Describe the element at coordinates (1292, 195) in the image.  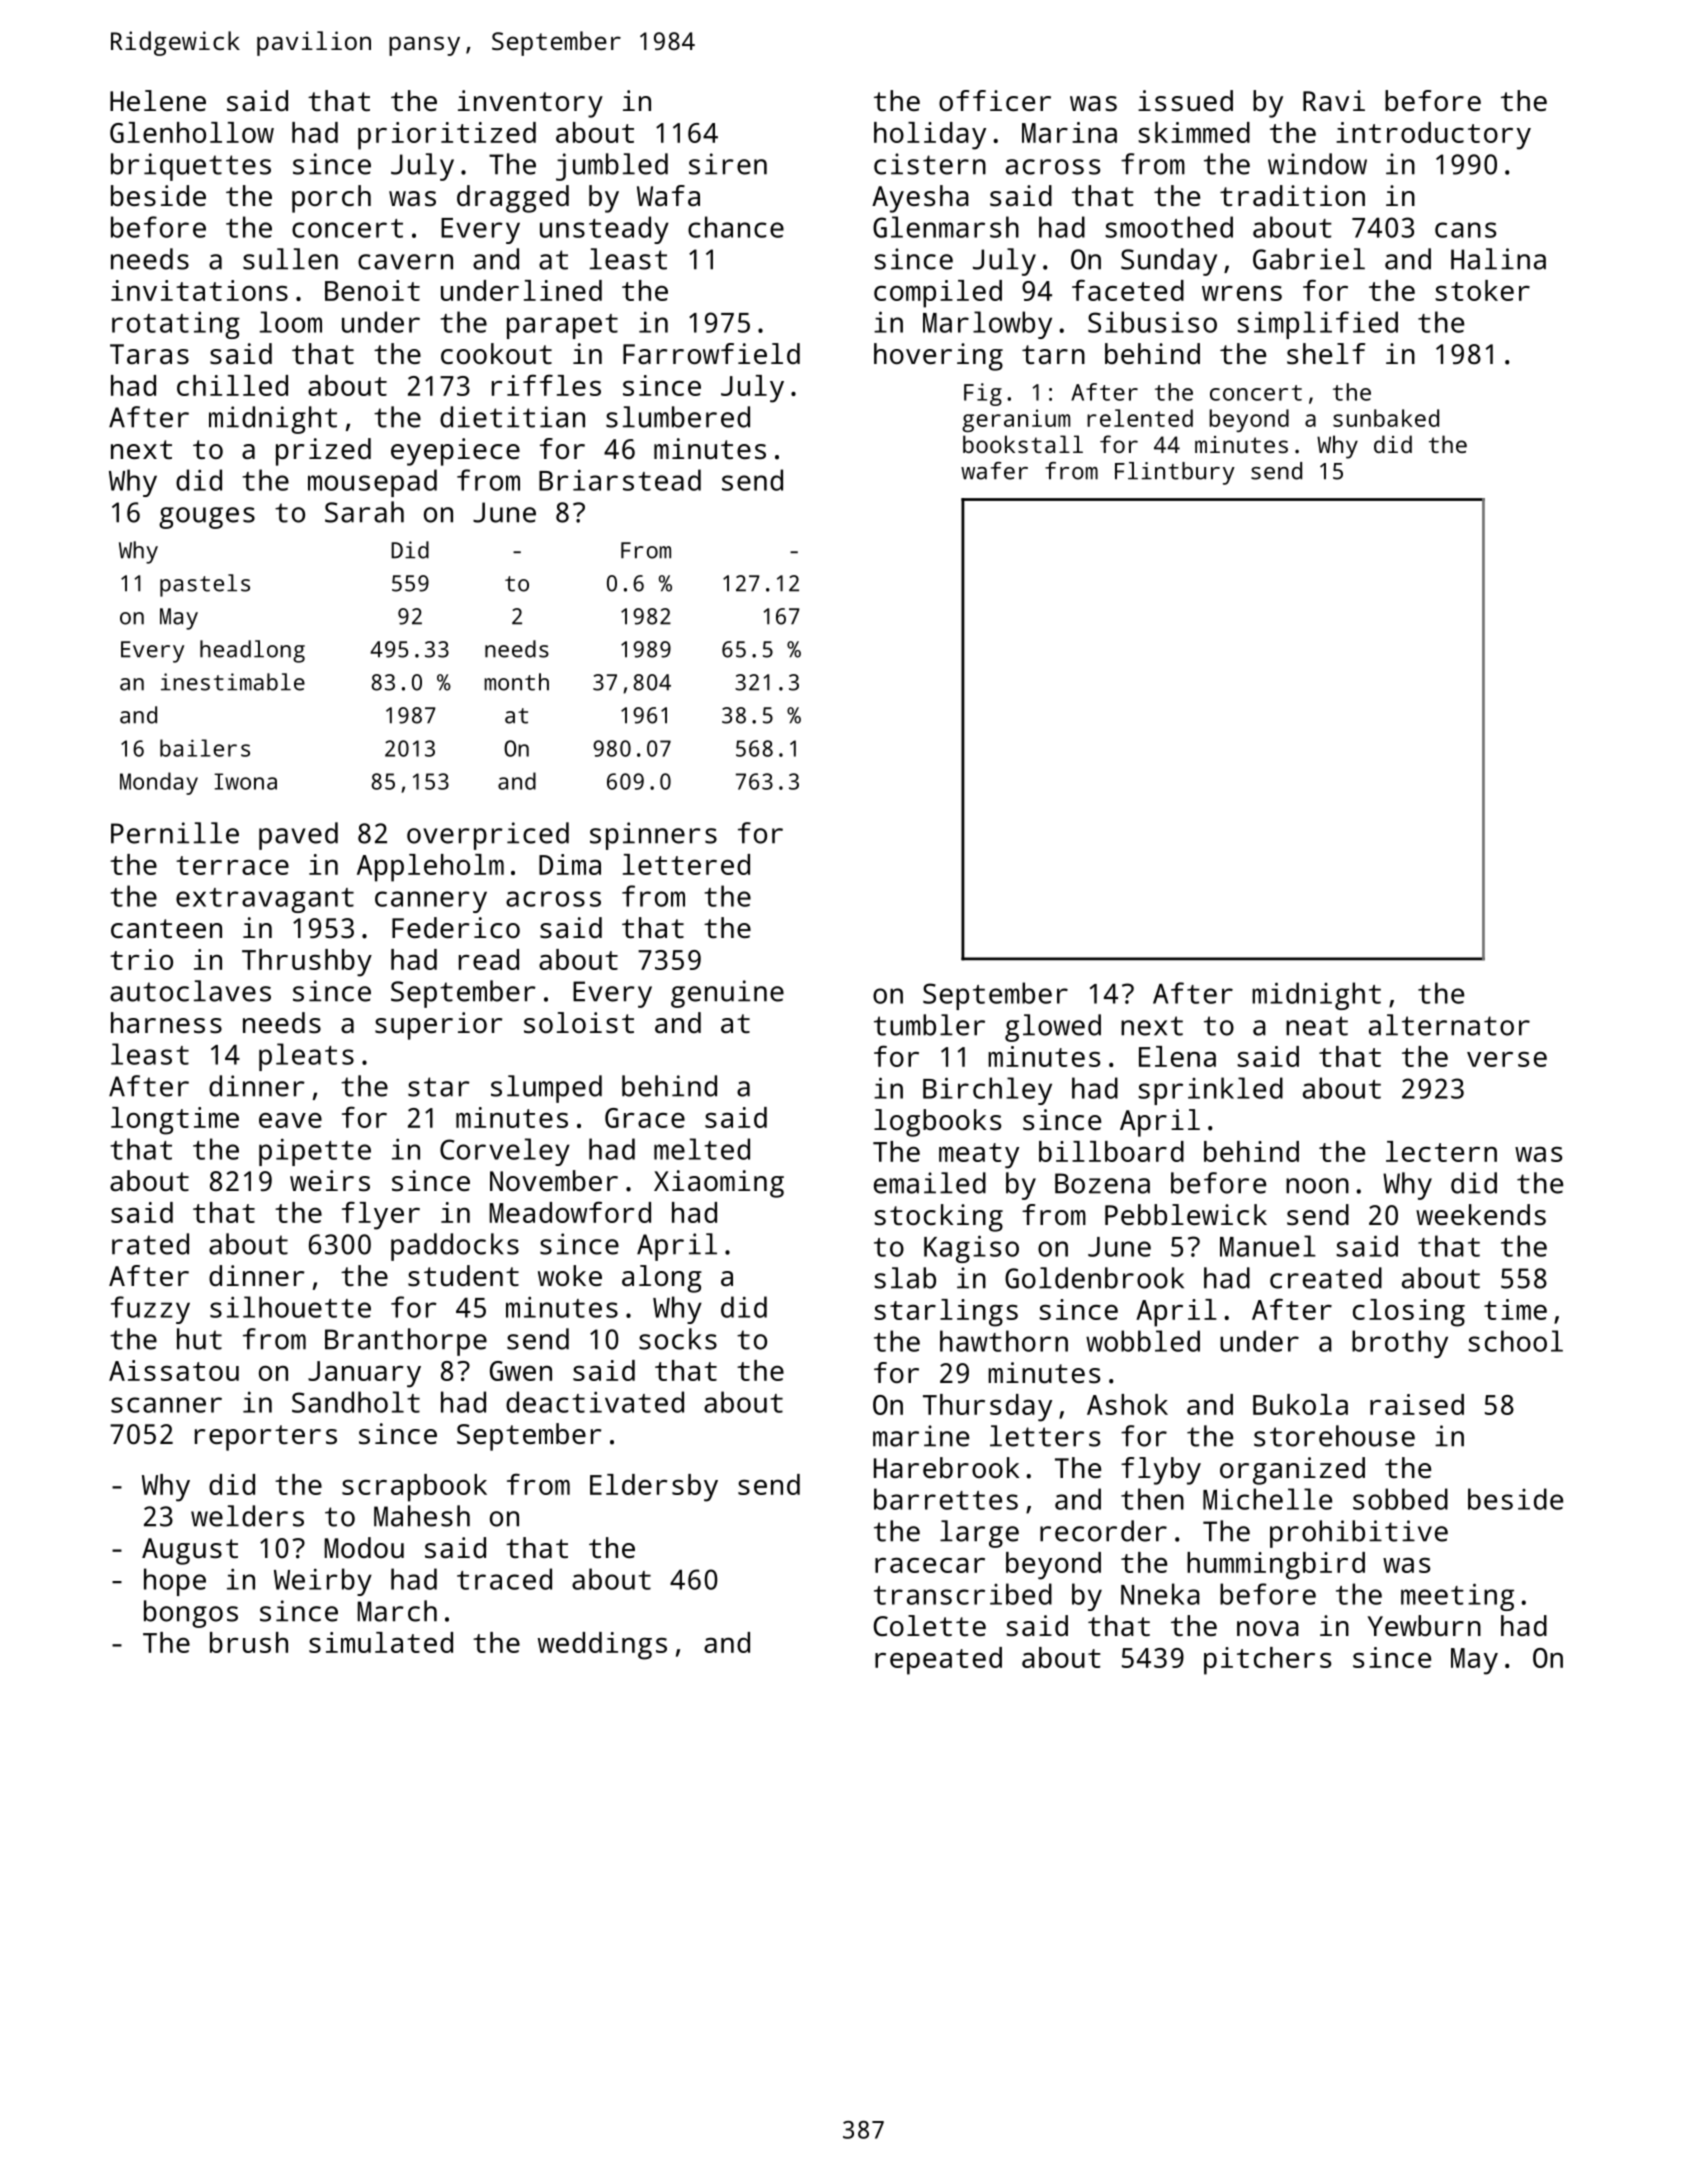
I see `tradition` at that location.
